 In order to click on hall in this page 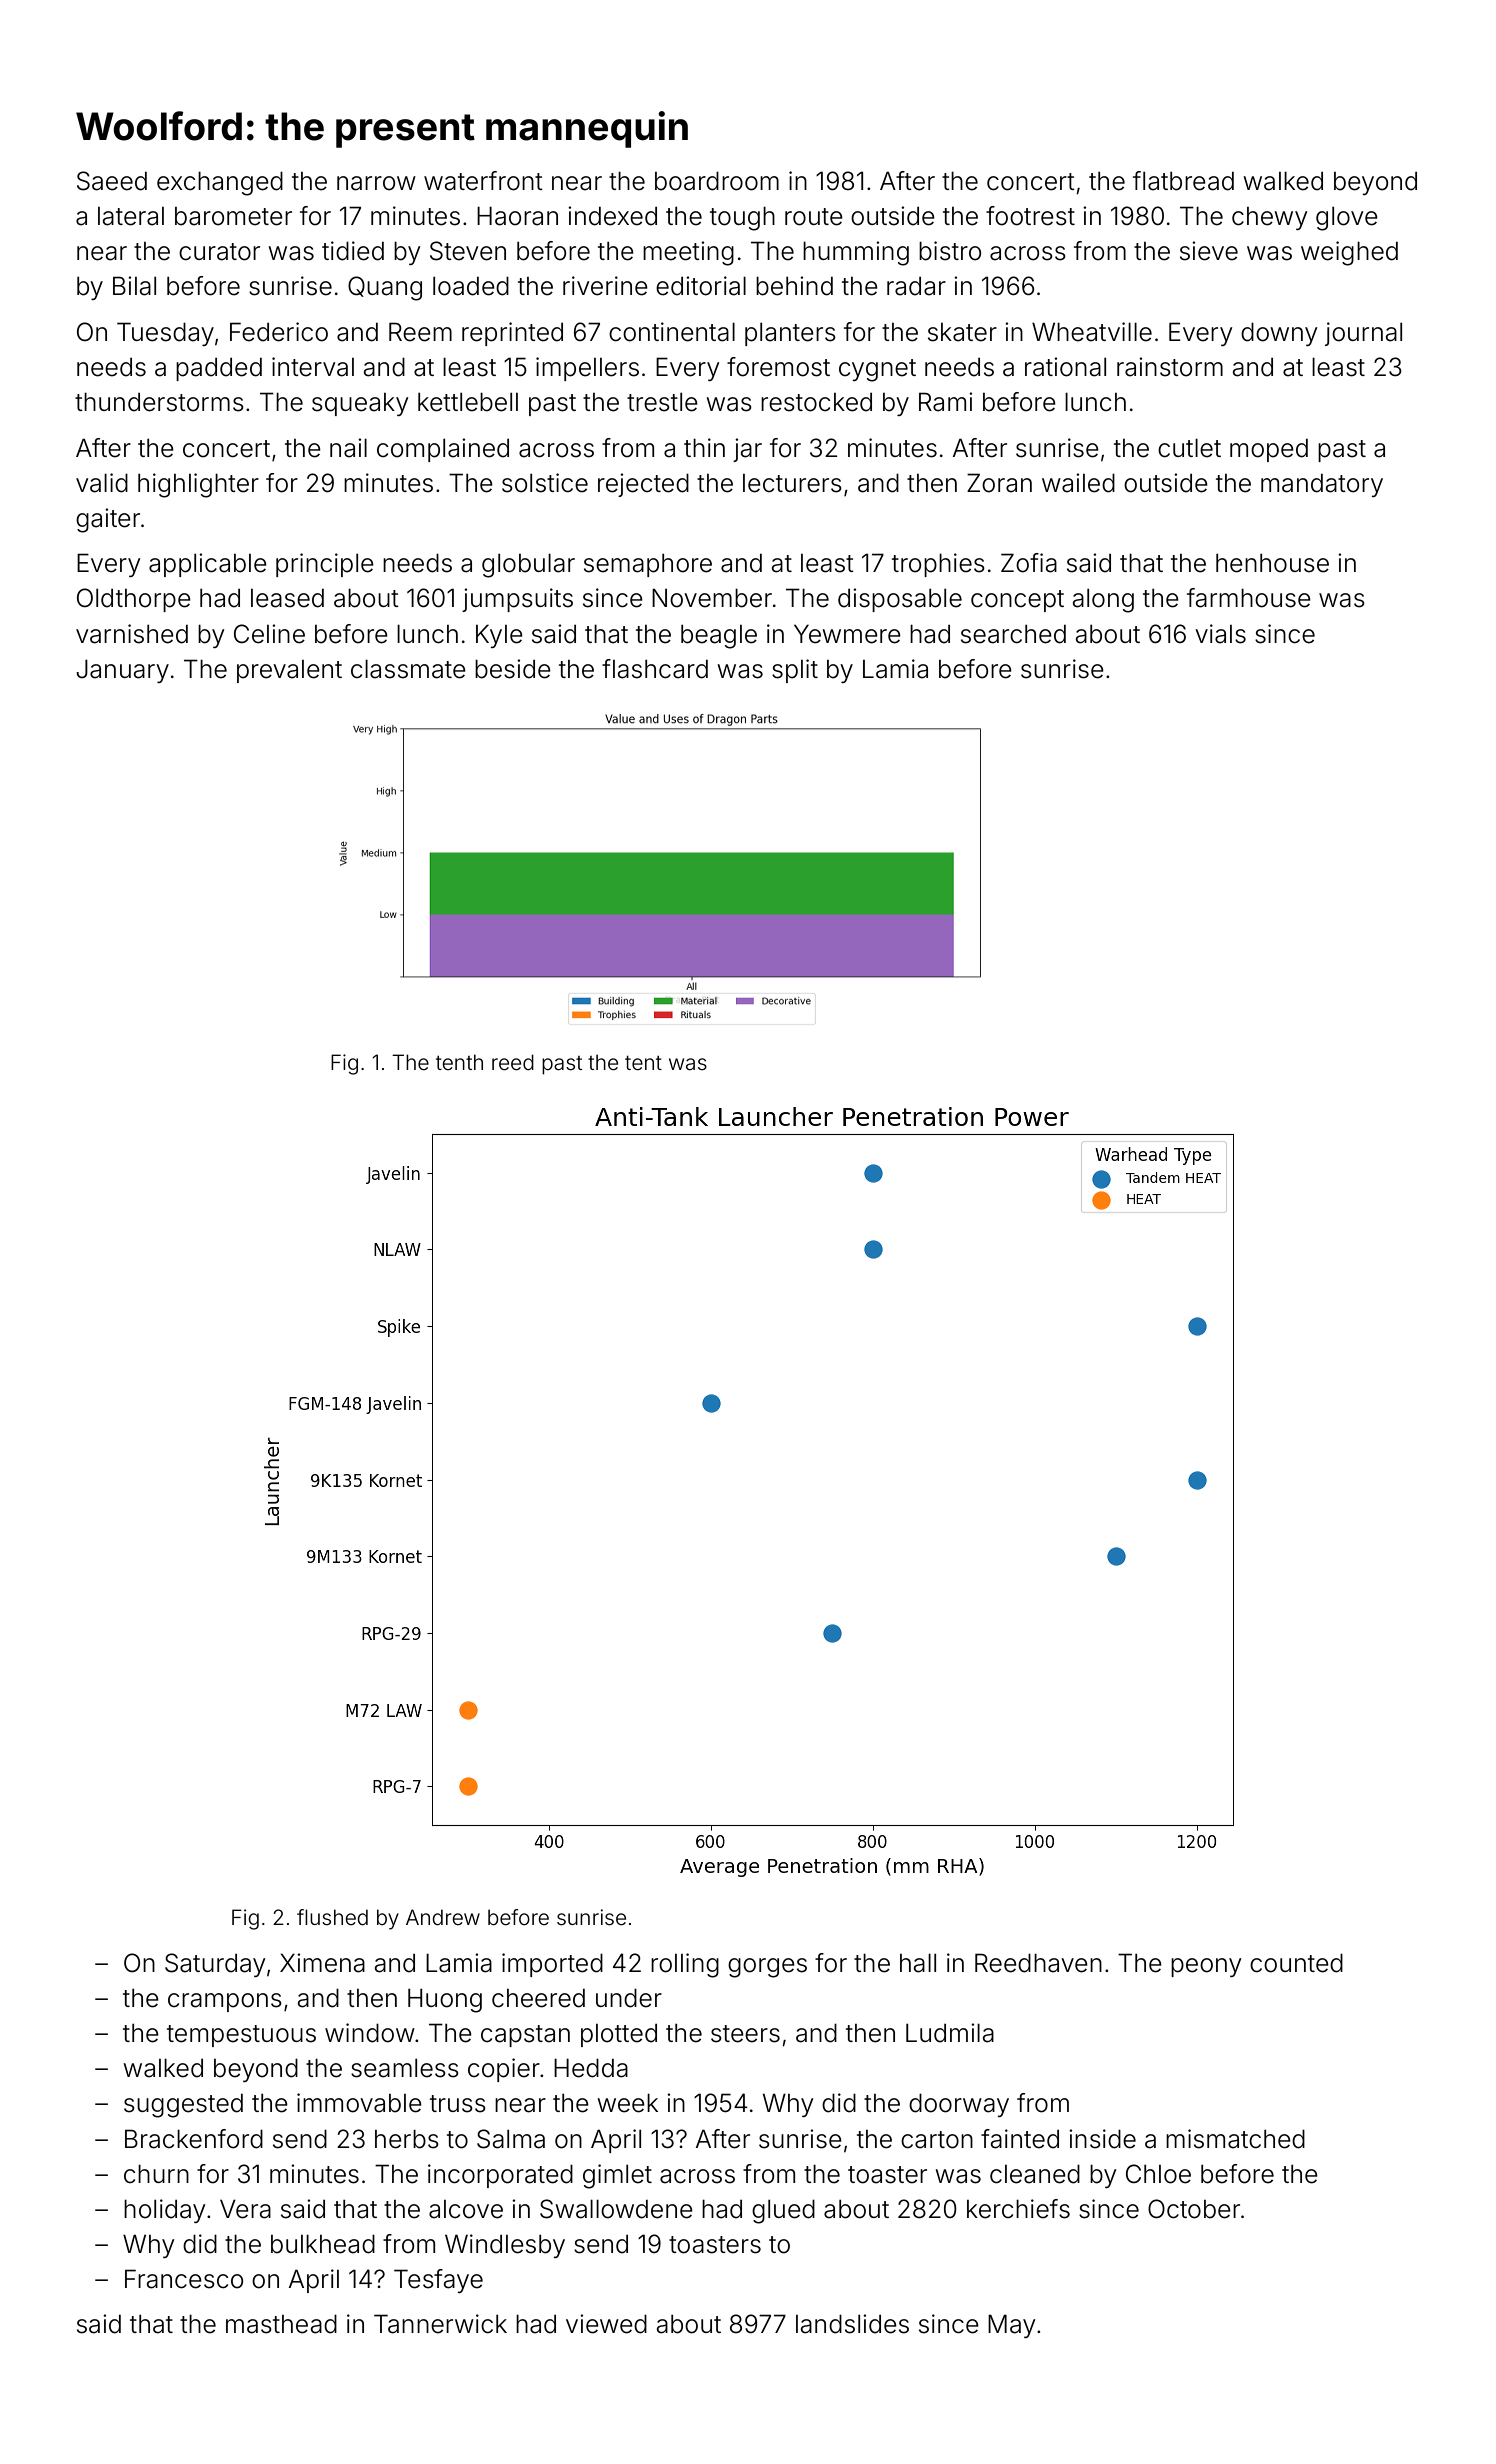, I will do `click(918, 1963)`.
